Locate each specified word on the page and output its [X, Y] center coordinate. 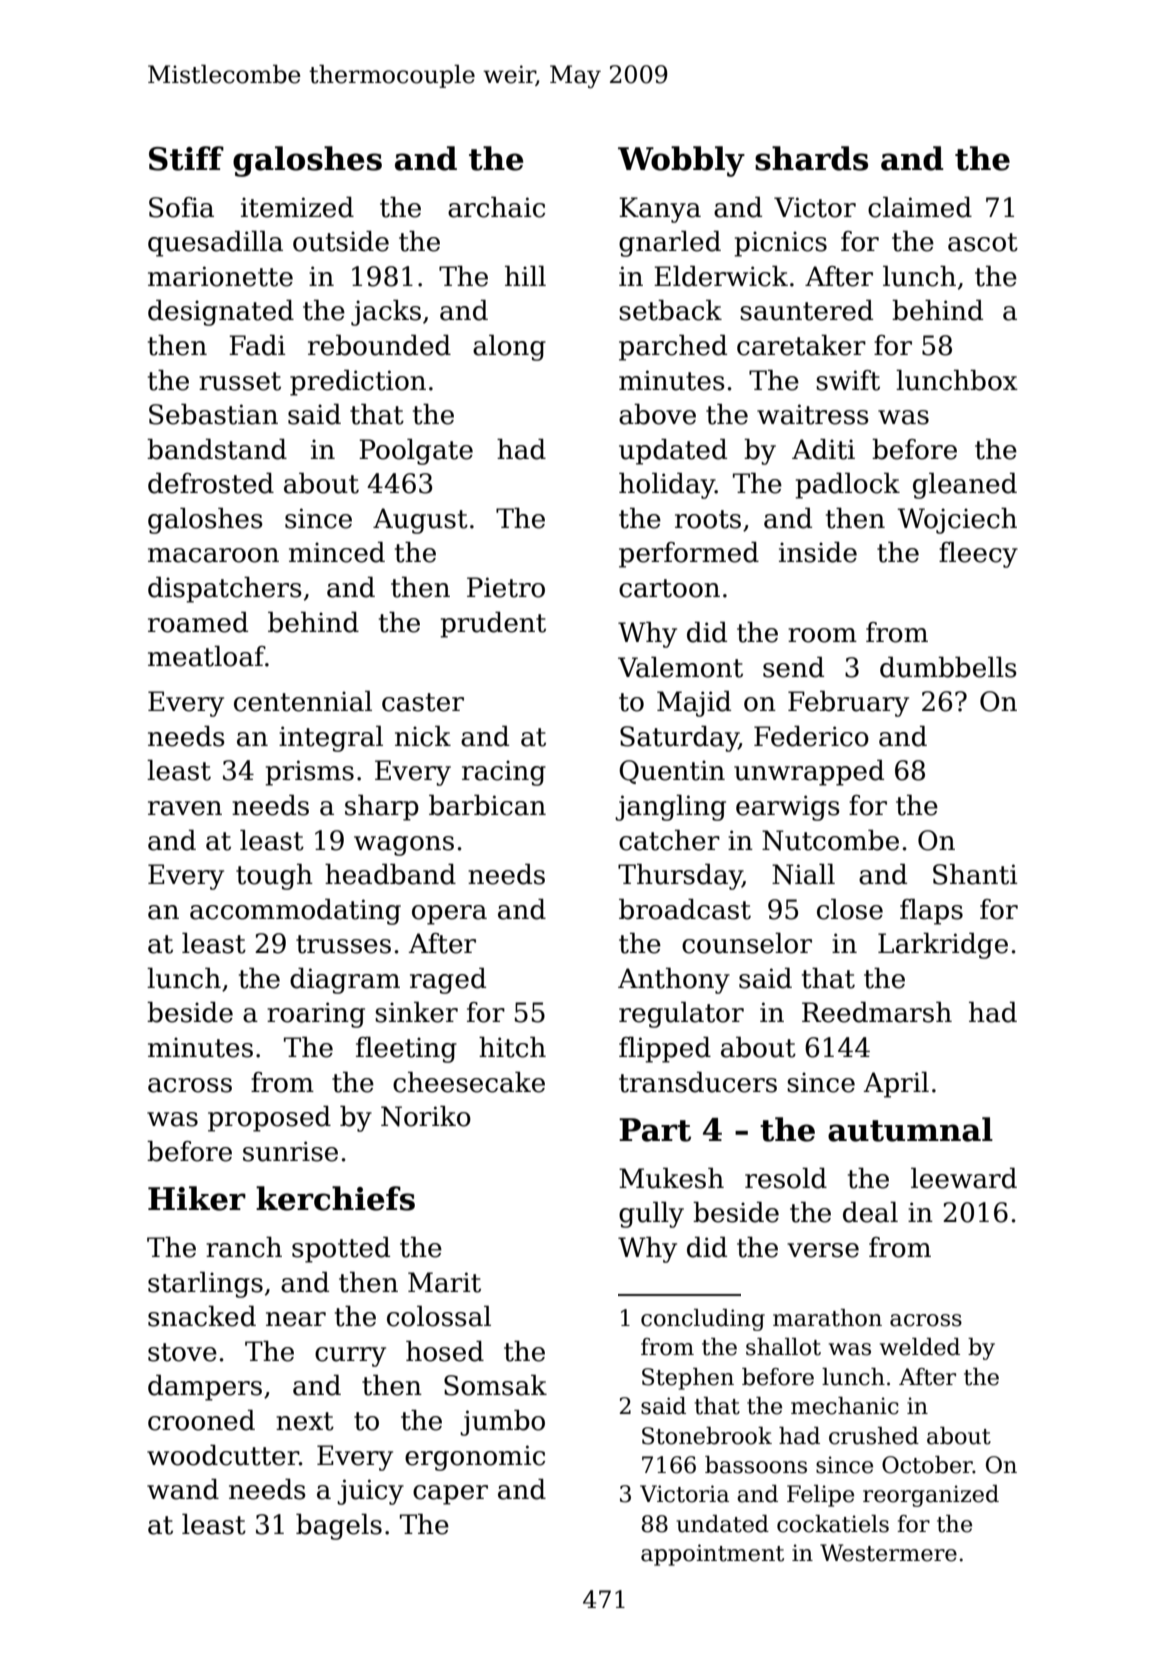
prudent [493, 625]
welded [920, 1347]
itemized [297, 207]
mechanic [845, 1406]
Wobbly [681, 161]
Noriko [426, 1116]
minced [337, 552]
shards [811, 158]
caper [450, 1495]
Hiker [197, 1198]
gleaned [965, 486]
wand [183, 1489]
